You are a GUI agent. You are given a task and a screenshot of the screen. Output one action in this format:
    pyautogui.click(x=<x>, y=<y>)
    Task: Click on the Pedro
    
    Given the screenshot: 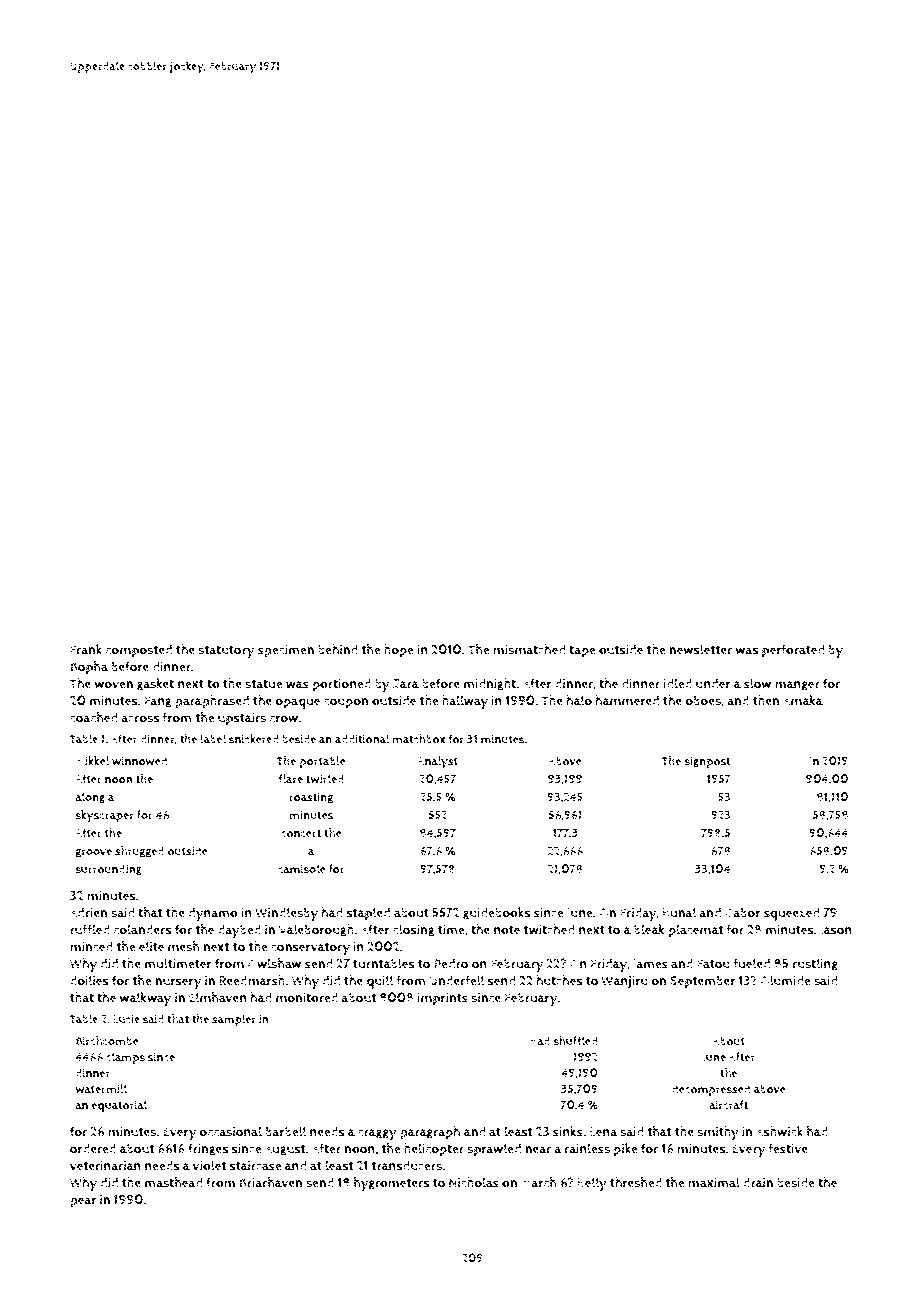 What is the action you would take?
    pyautogui.click(x=451, y=963)
